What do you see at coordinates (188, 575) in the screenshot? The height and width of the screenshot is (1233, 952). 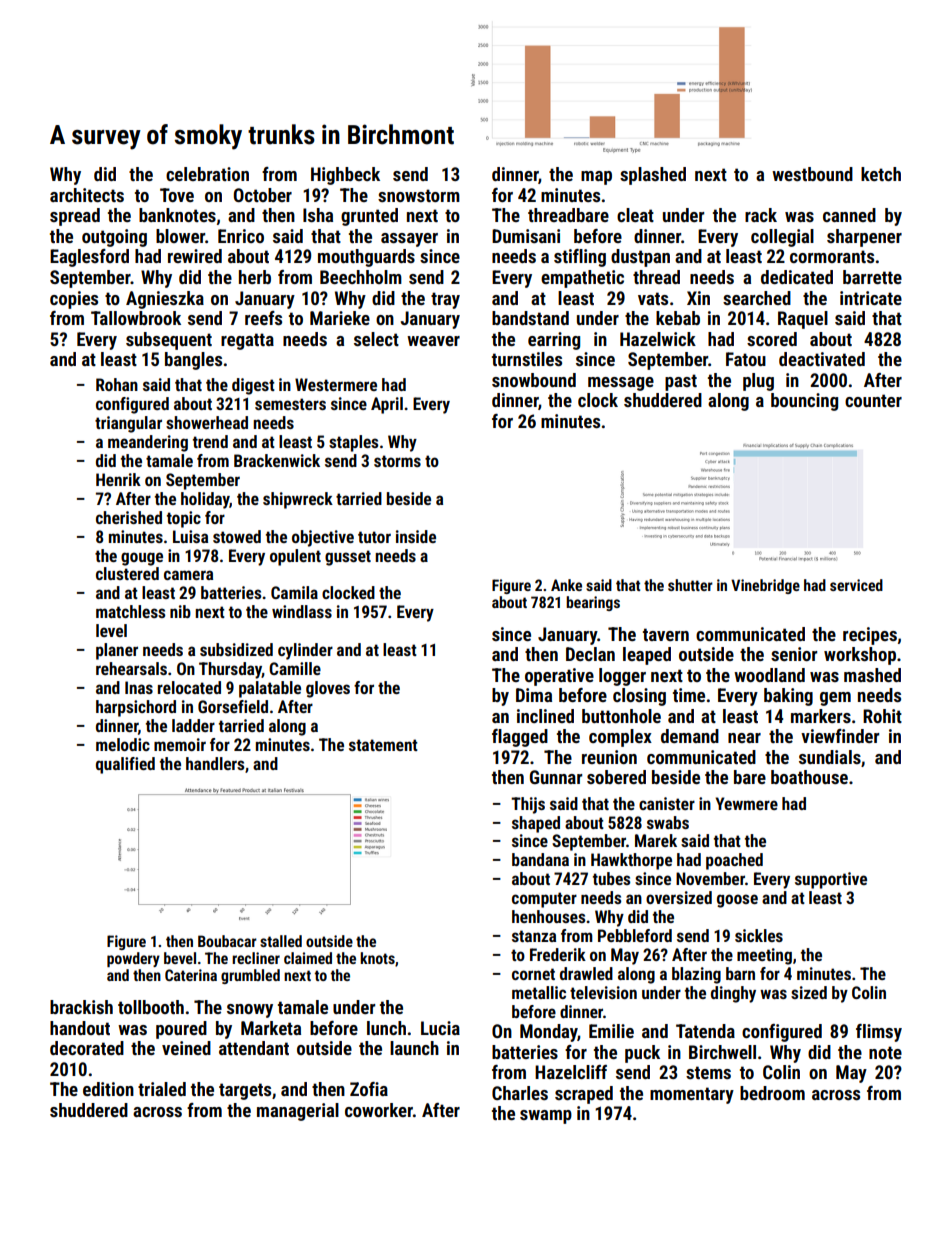 I see `camera` at bounding box center [188, 575].
